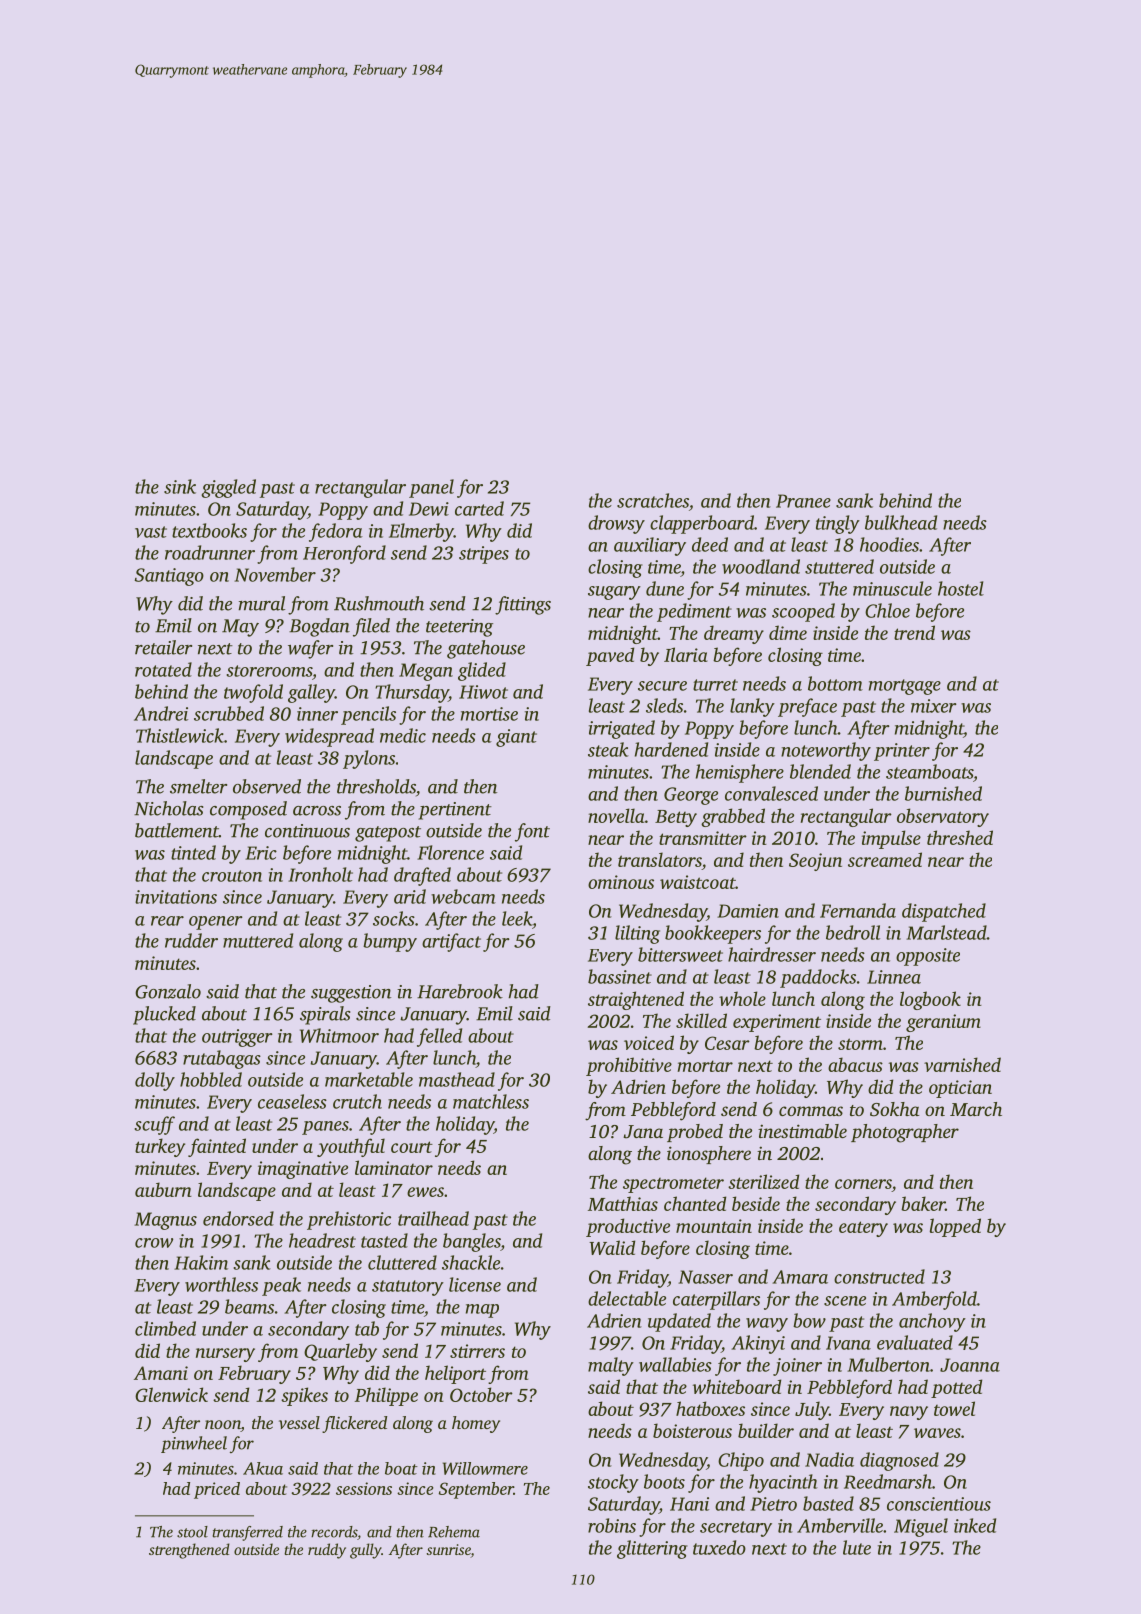 Image resolution: width=1141 pixels, height=1614 pixels. What do you see at coordinates (228, 488) in the screenshot?
I see `giggled` at bounding box center [228, 488].
